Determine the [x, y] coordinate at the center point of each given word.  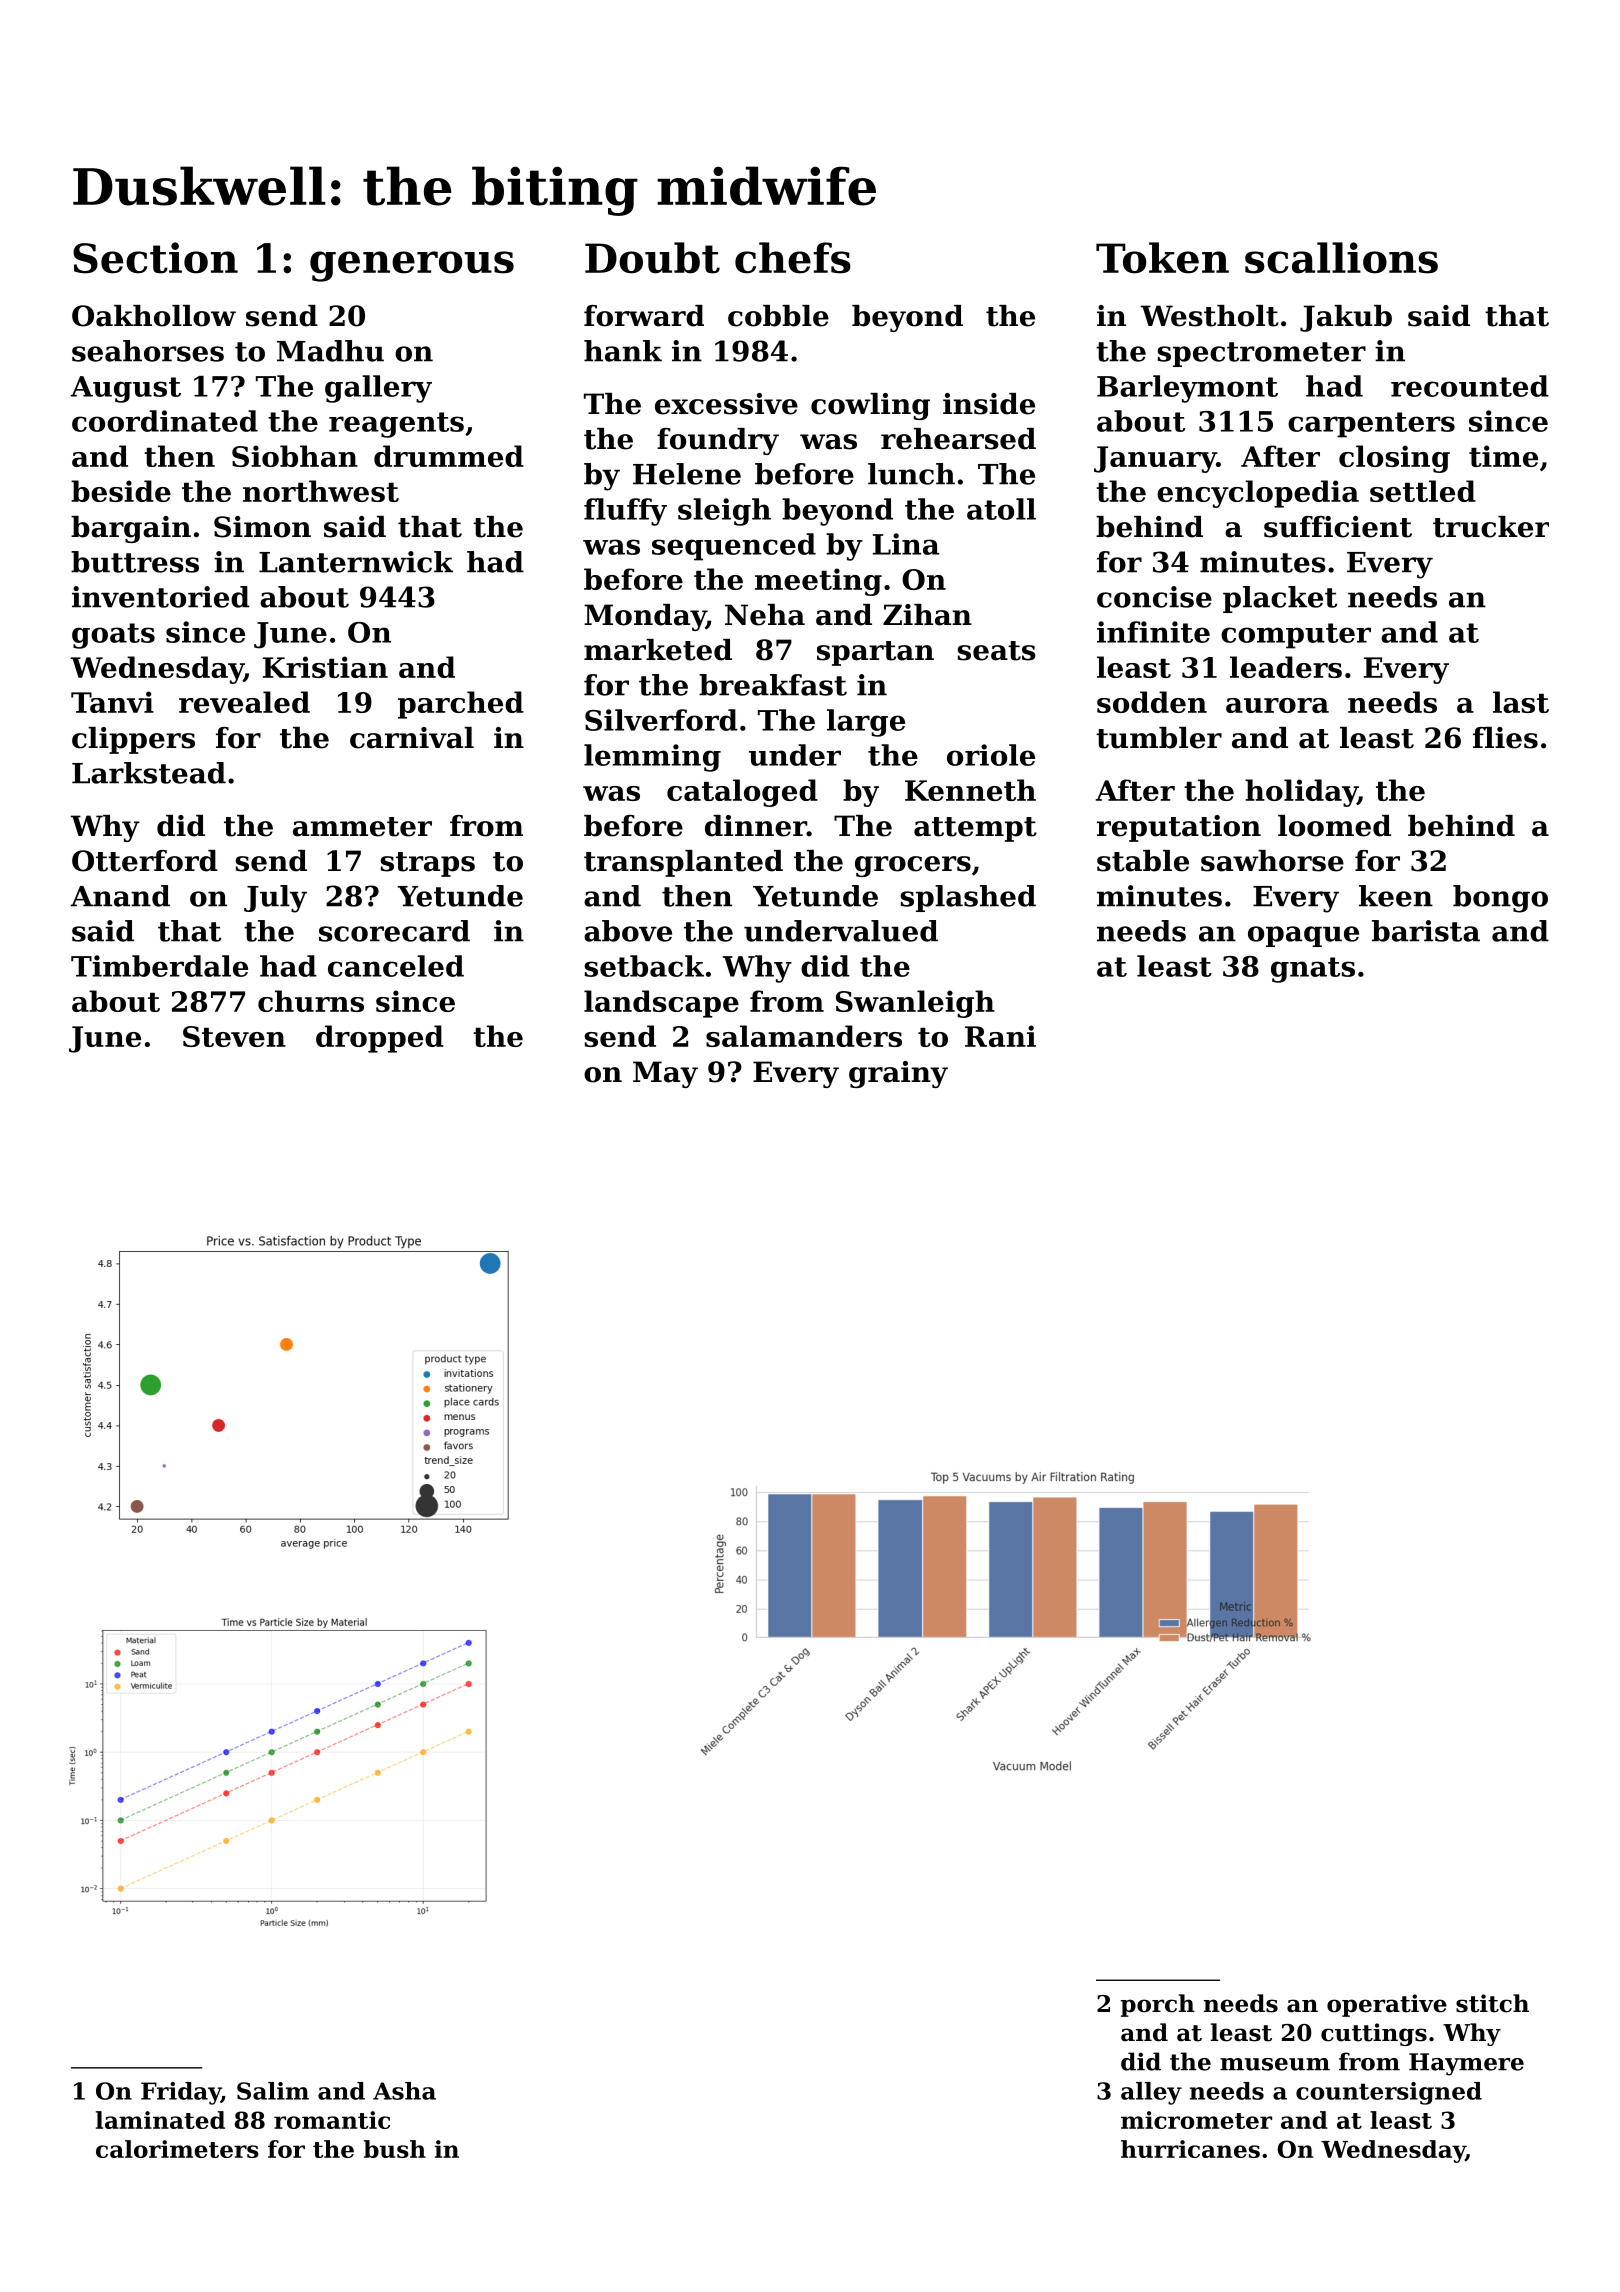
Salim [273, 2091]
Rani [1000, 1036]
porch [1158, 2005]
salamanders [804, 1036]
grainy [898, 1074]
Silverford [661, 720]
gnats [1313, 970]
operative [1387, 2005]
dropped [380, 1039]
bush [395, 2149]
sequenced [734, 547]
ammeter [362, 827]
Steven [234, 1036]
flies [1505, 738]
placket [1280, 599]
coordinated [165, 421]
